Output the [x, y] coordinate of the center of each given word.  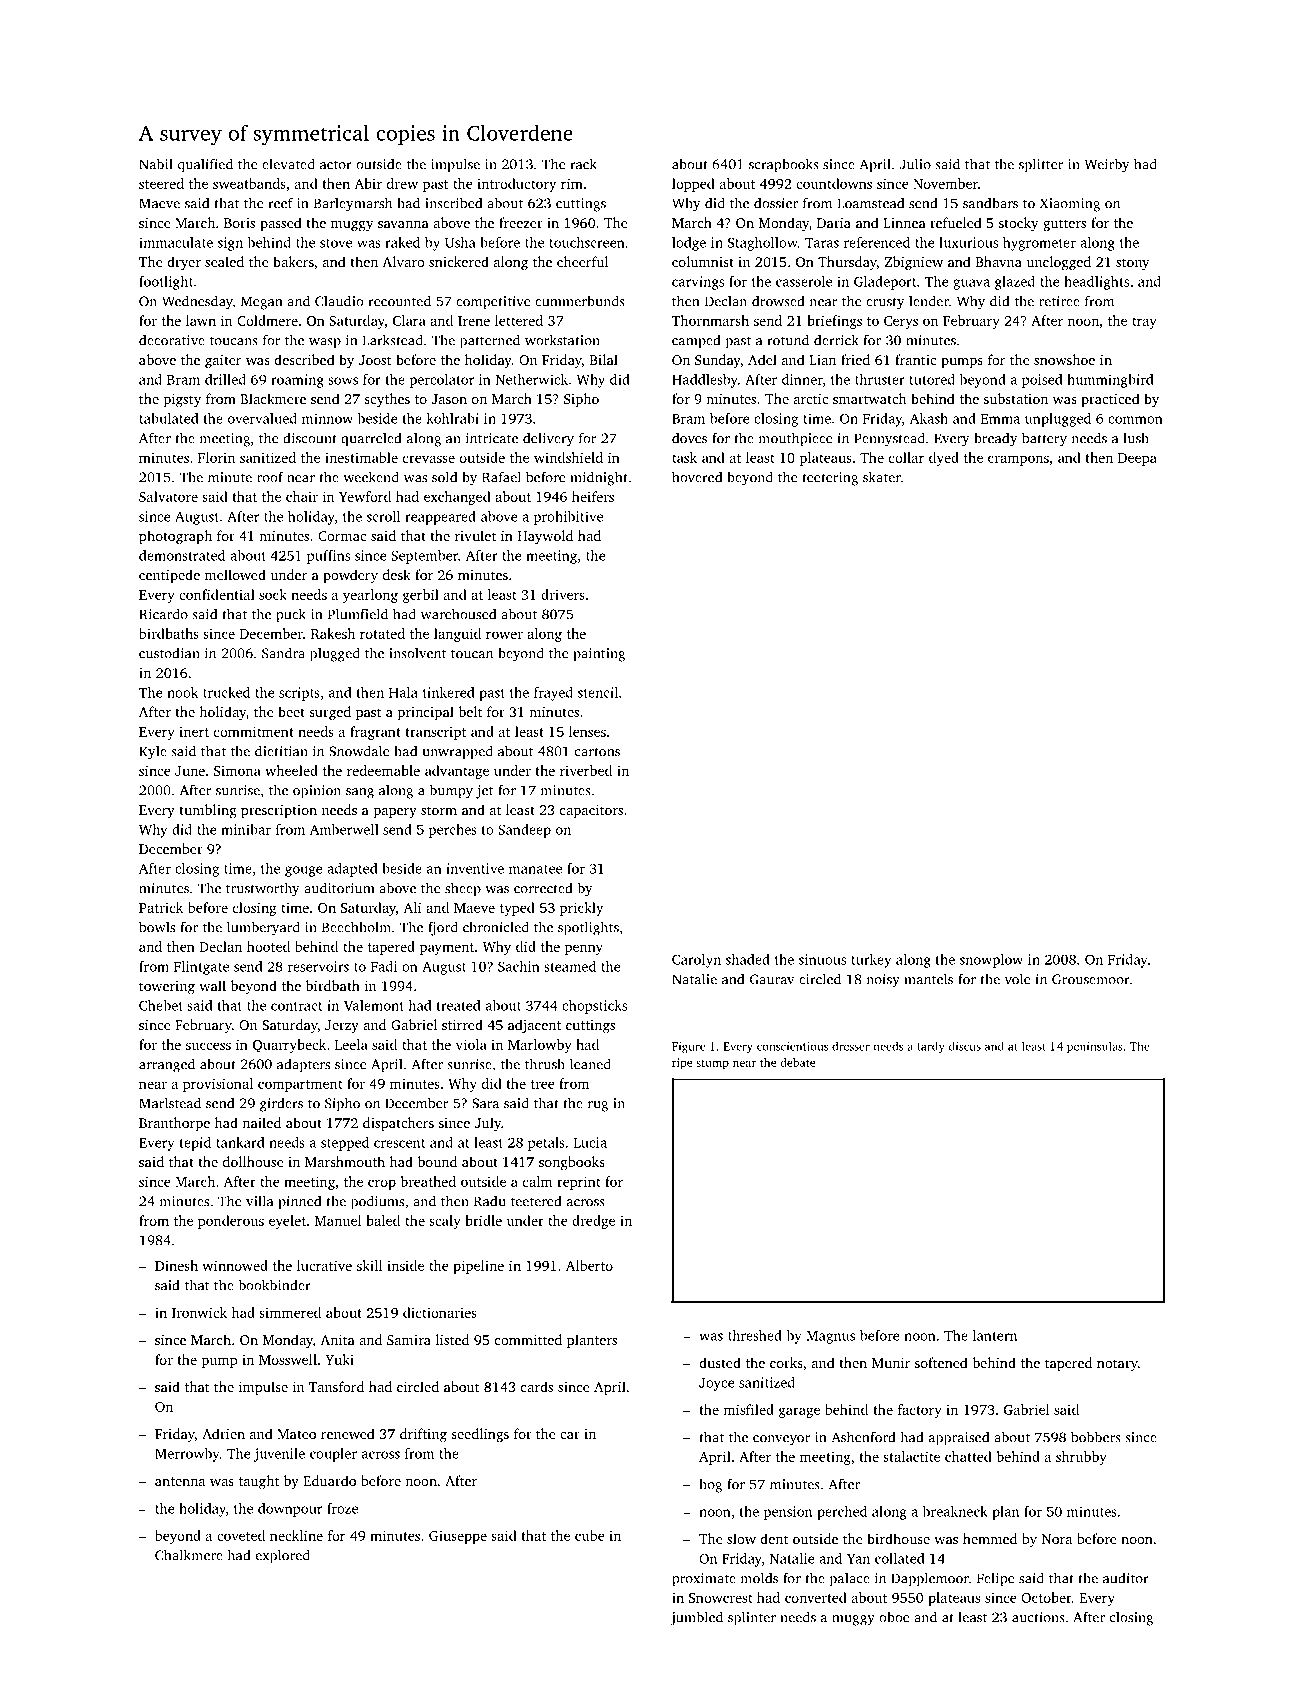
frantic [915, 359]
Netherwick [532, 379]
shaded [748, 959]
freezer [521, 222]
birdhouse [898, 1538]
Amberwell [344, 829]
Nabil [156, 164]
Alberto [589, 1265]
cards [537, 1386]
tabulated [168, 418]
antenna [180, 1481]
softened [941, 1362]
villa [259, 1201]
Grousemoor [1091, 979]
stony [1133, 264]
